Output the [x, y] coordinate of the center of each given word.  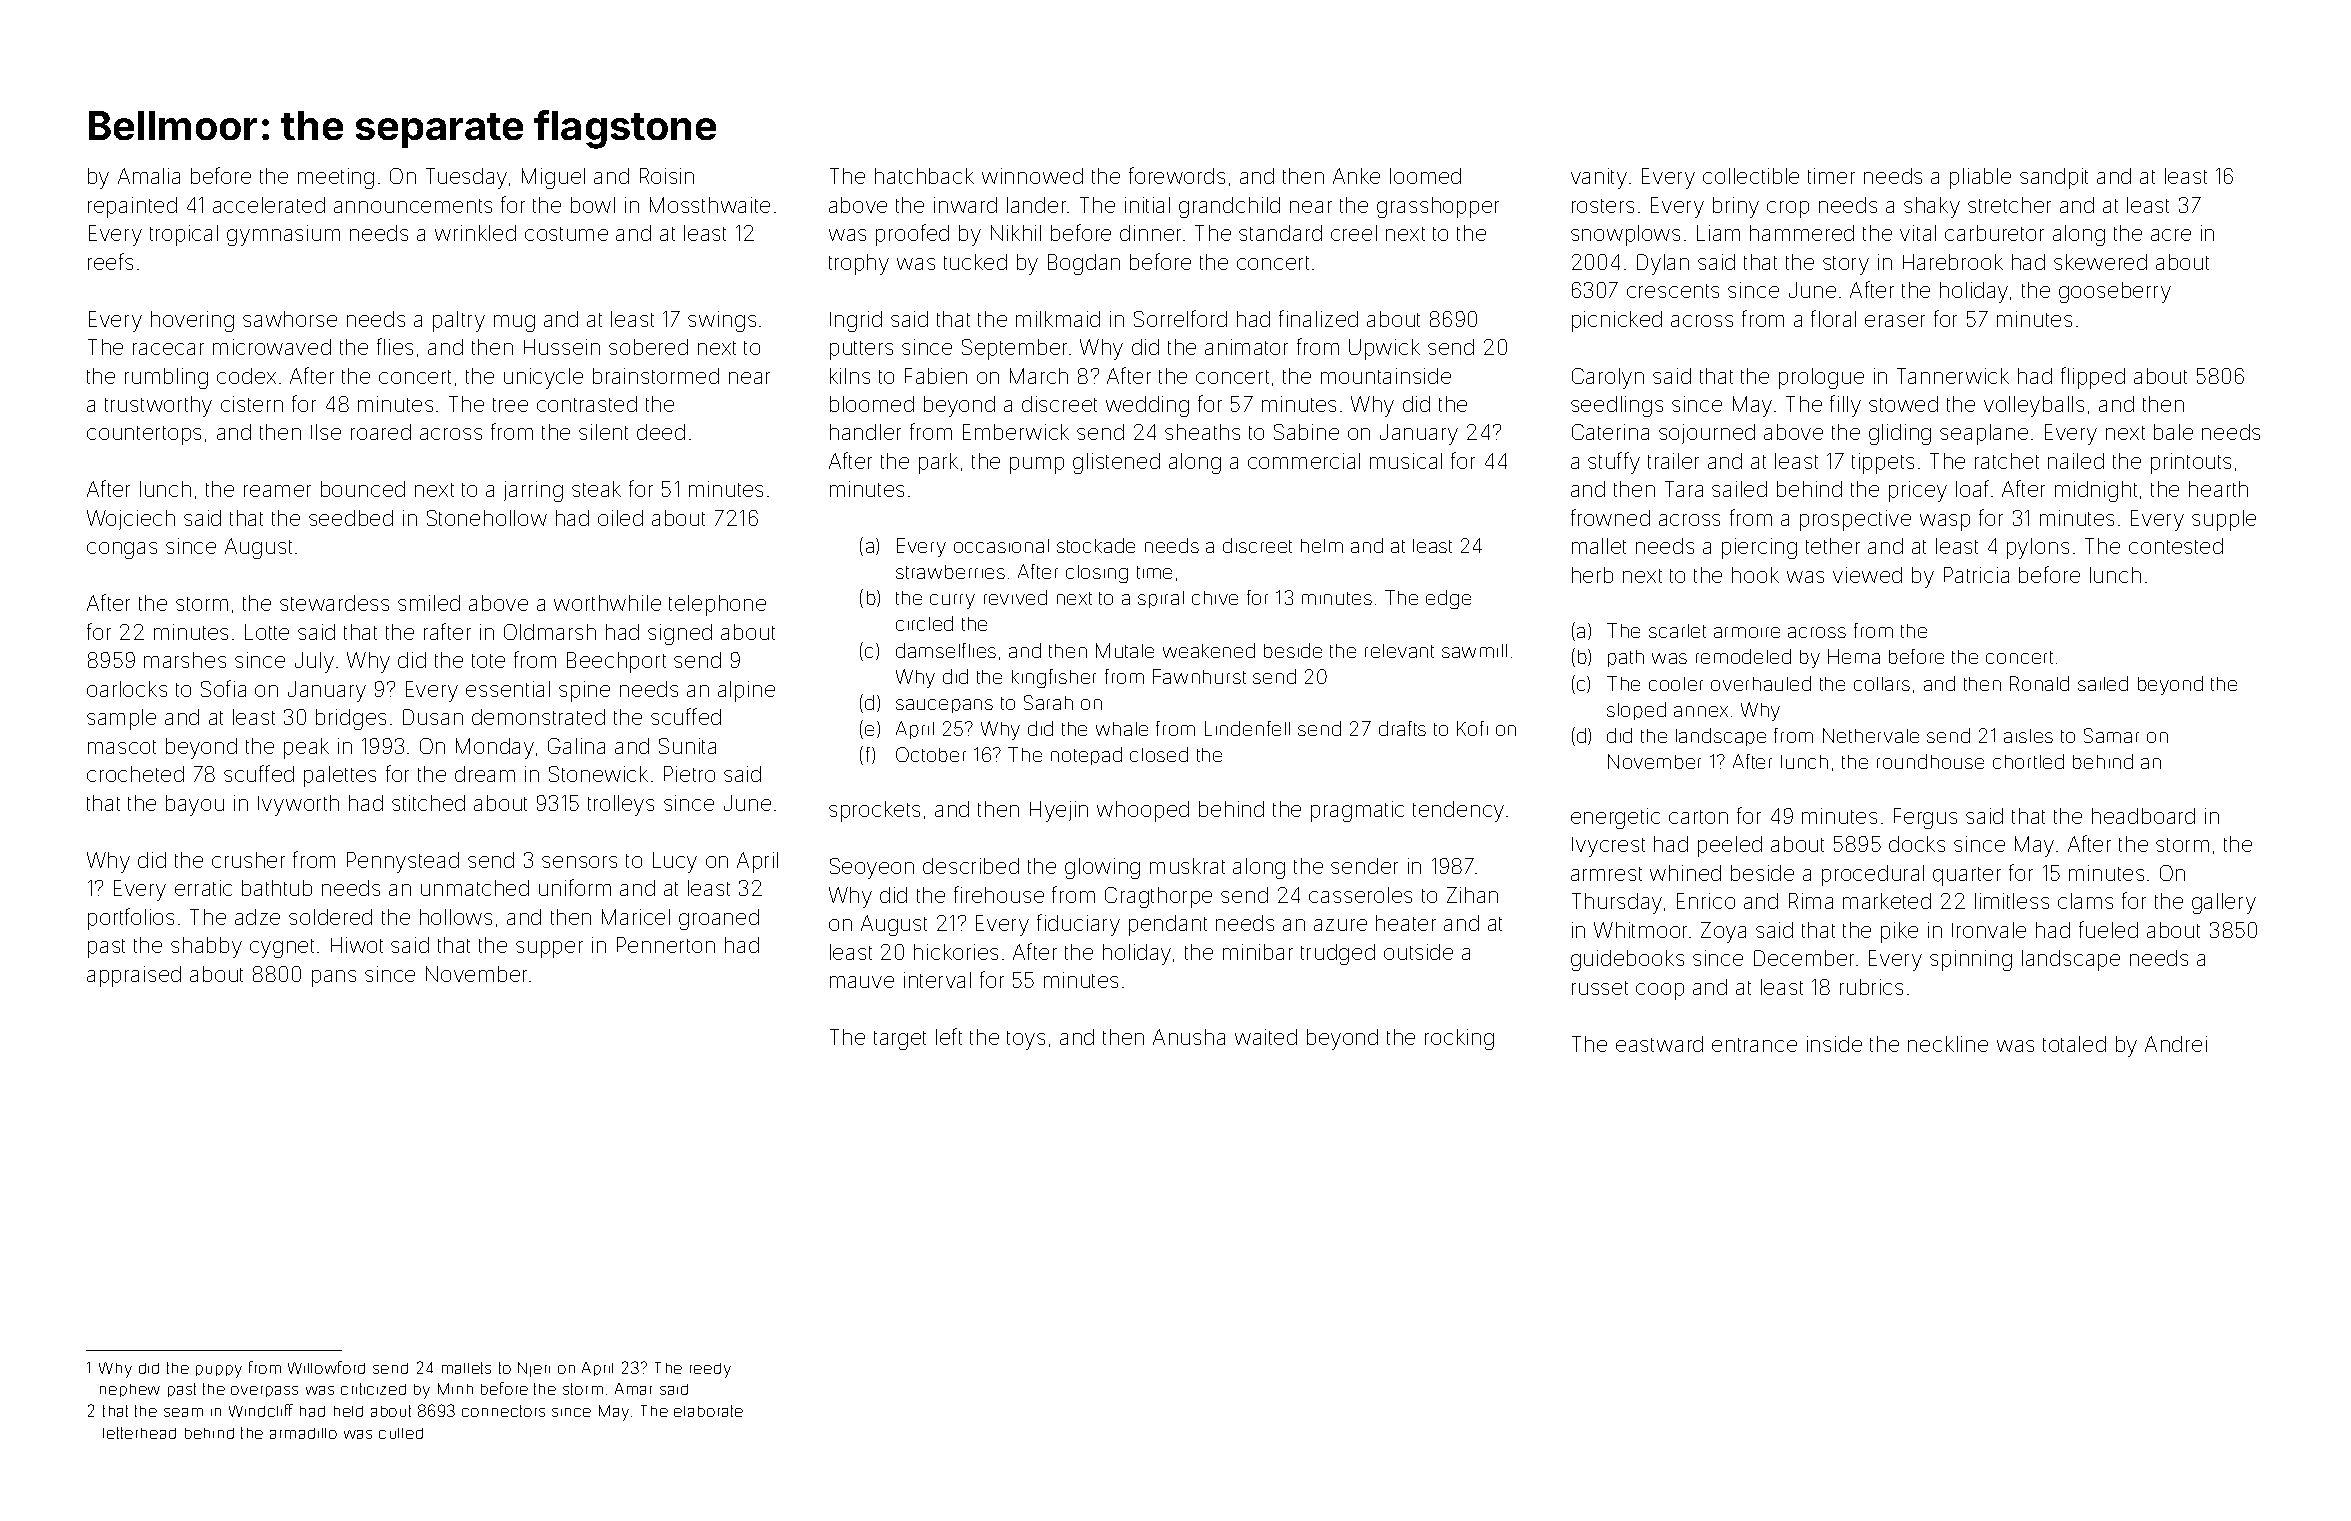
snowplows [1625, 235]
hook [1755, 575]
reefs [110, 261]
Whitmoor [1640, 930]
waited [1266, 1037]
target [900, 1040]
